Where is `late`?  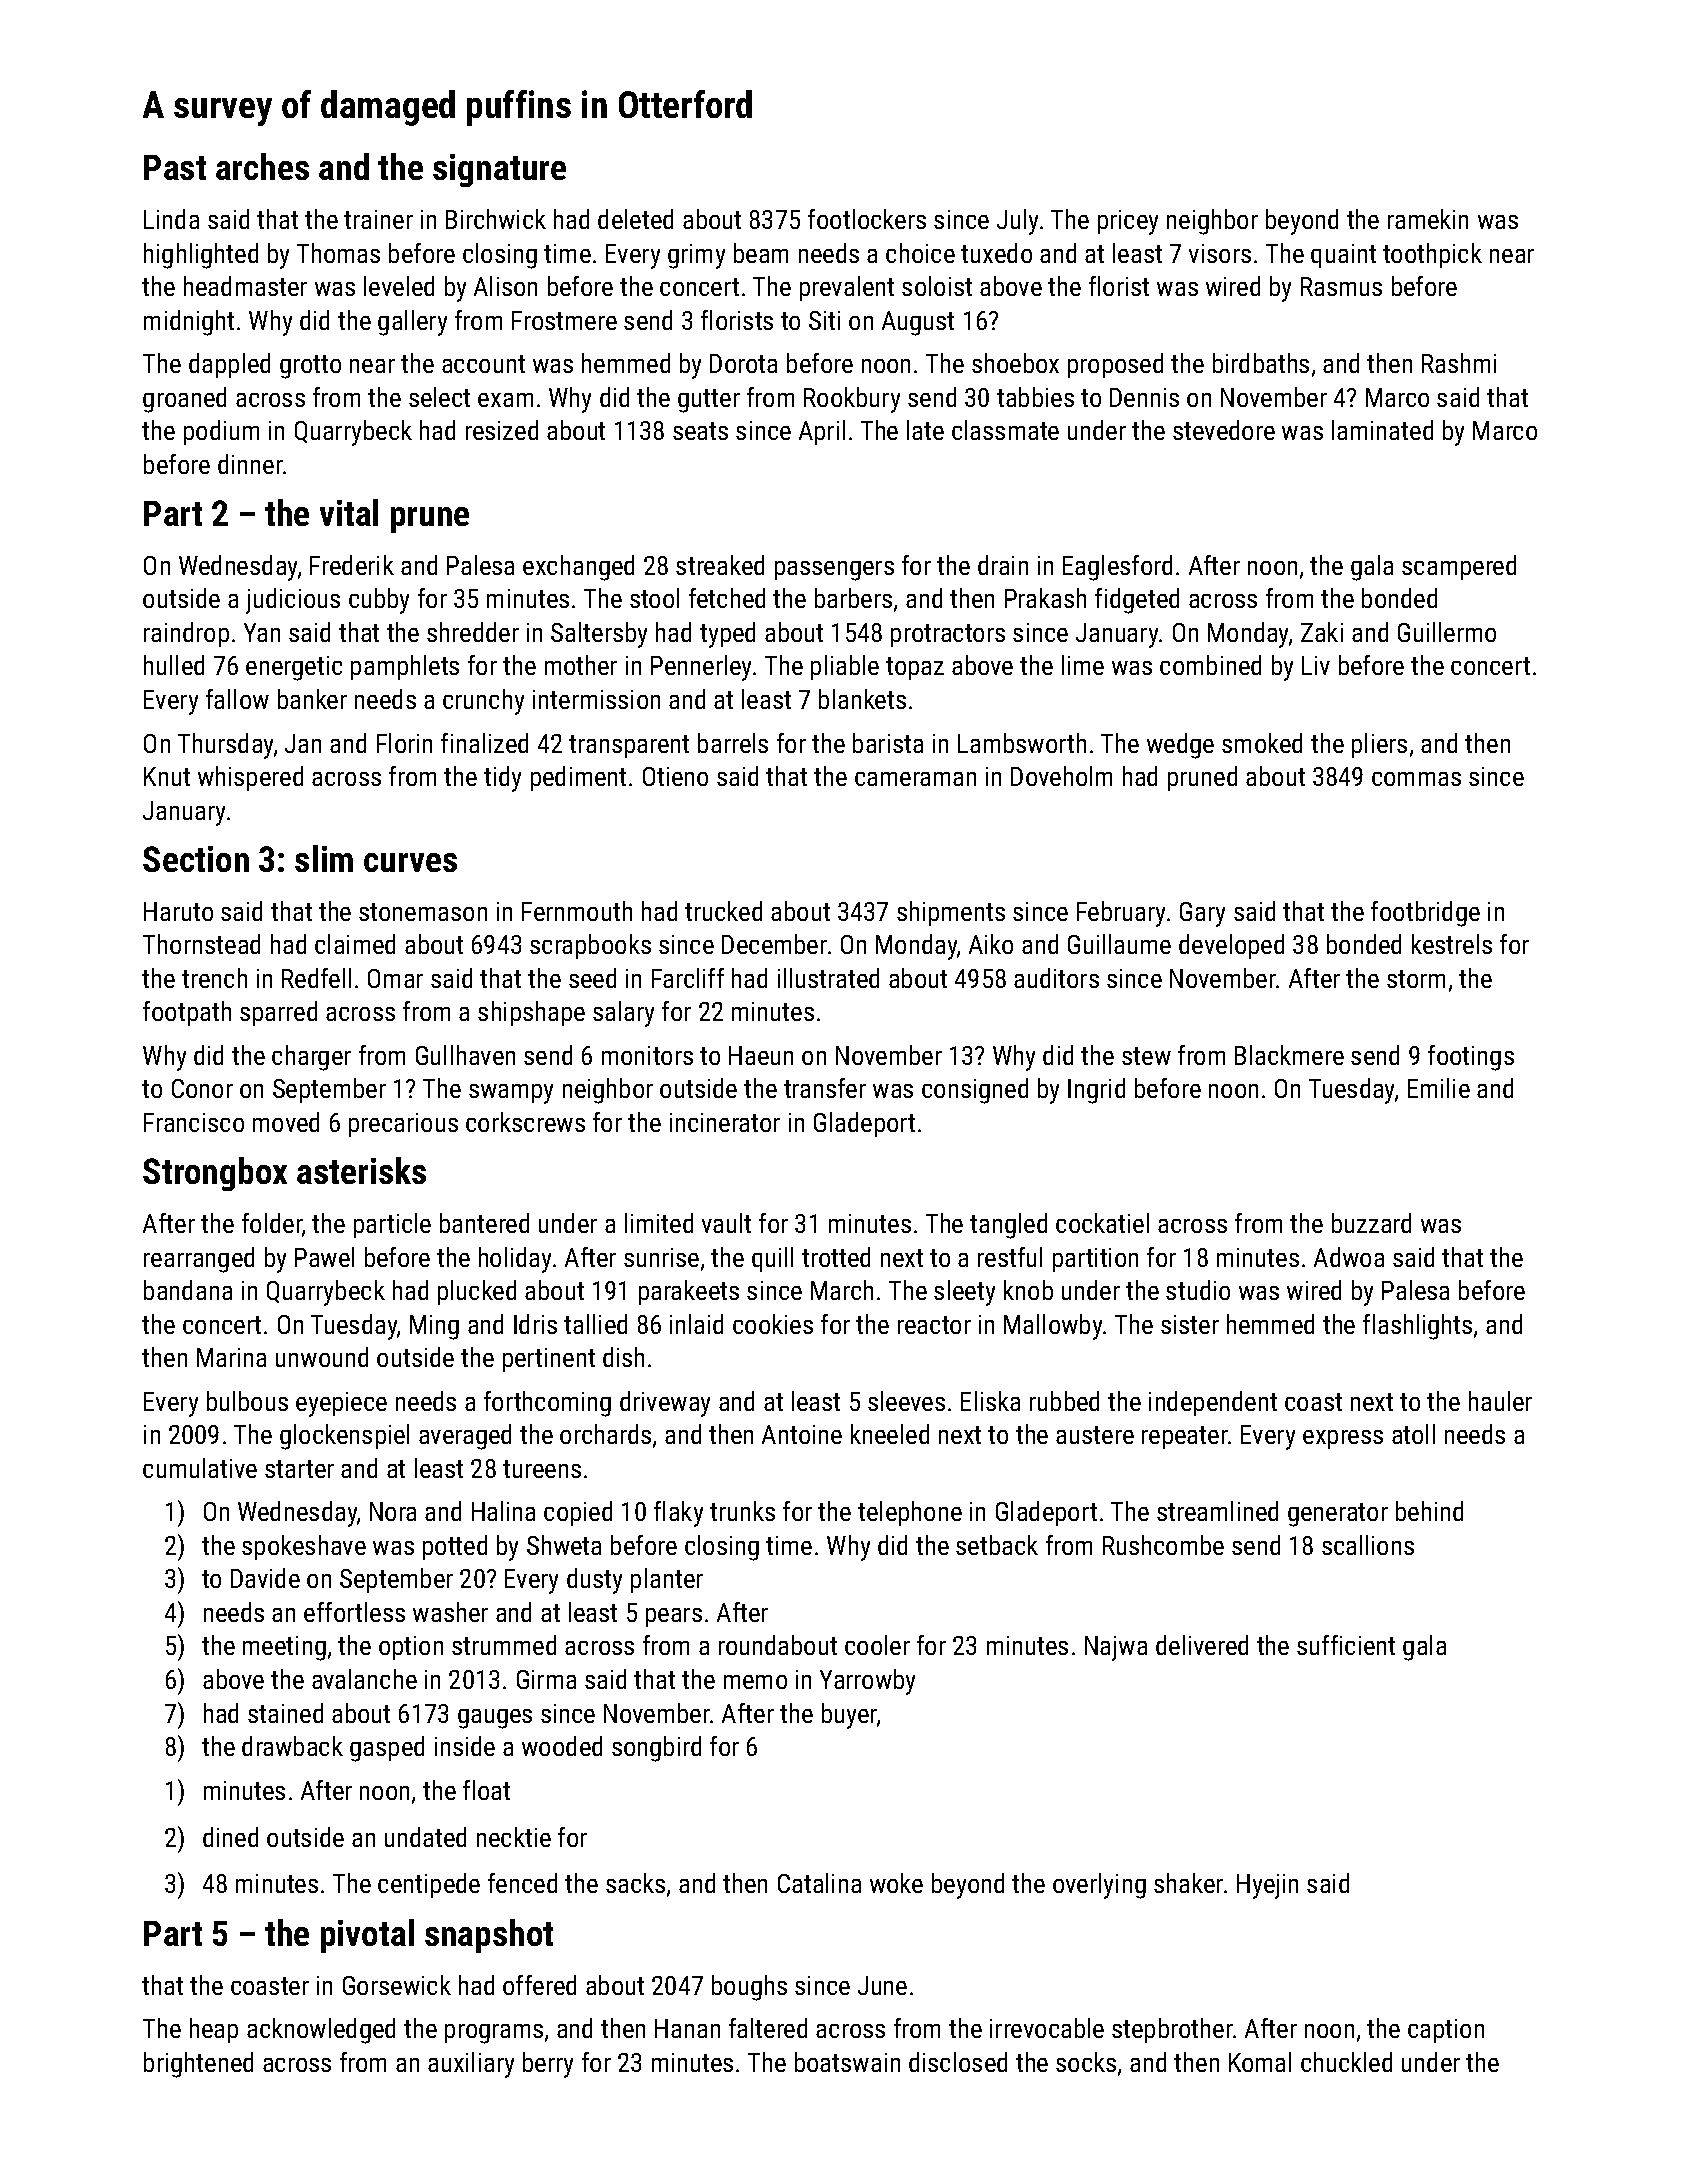 late is located at coordinates (925, 430).
